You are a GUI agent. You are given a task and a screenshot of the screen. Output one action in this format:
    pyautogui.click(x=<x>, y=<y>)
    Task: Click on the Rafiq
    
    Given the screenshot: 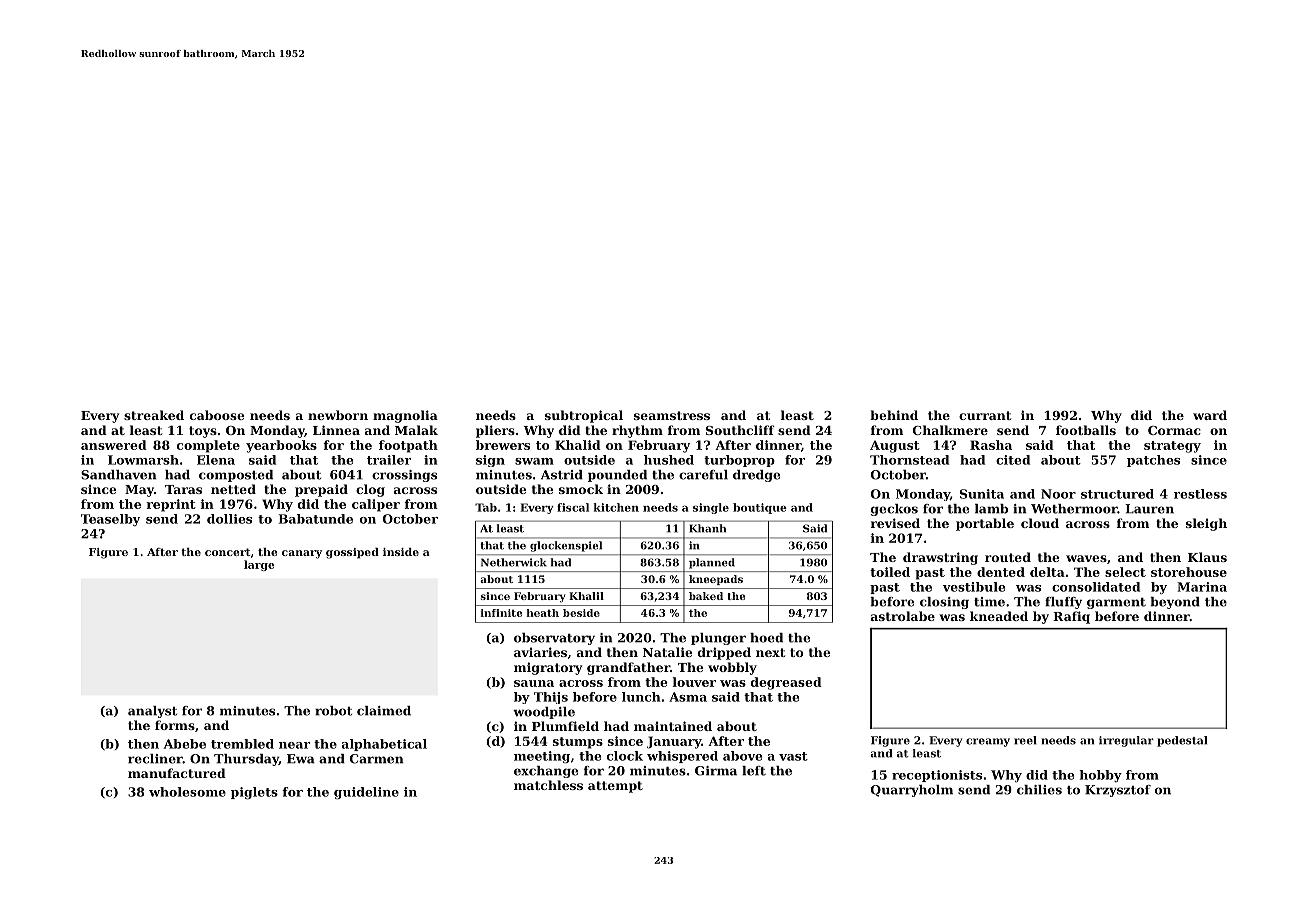 What is the action you would take?
    pyautogui.click(x=1071, y=617)
